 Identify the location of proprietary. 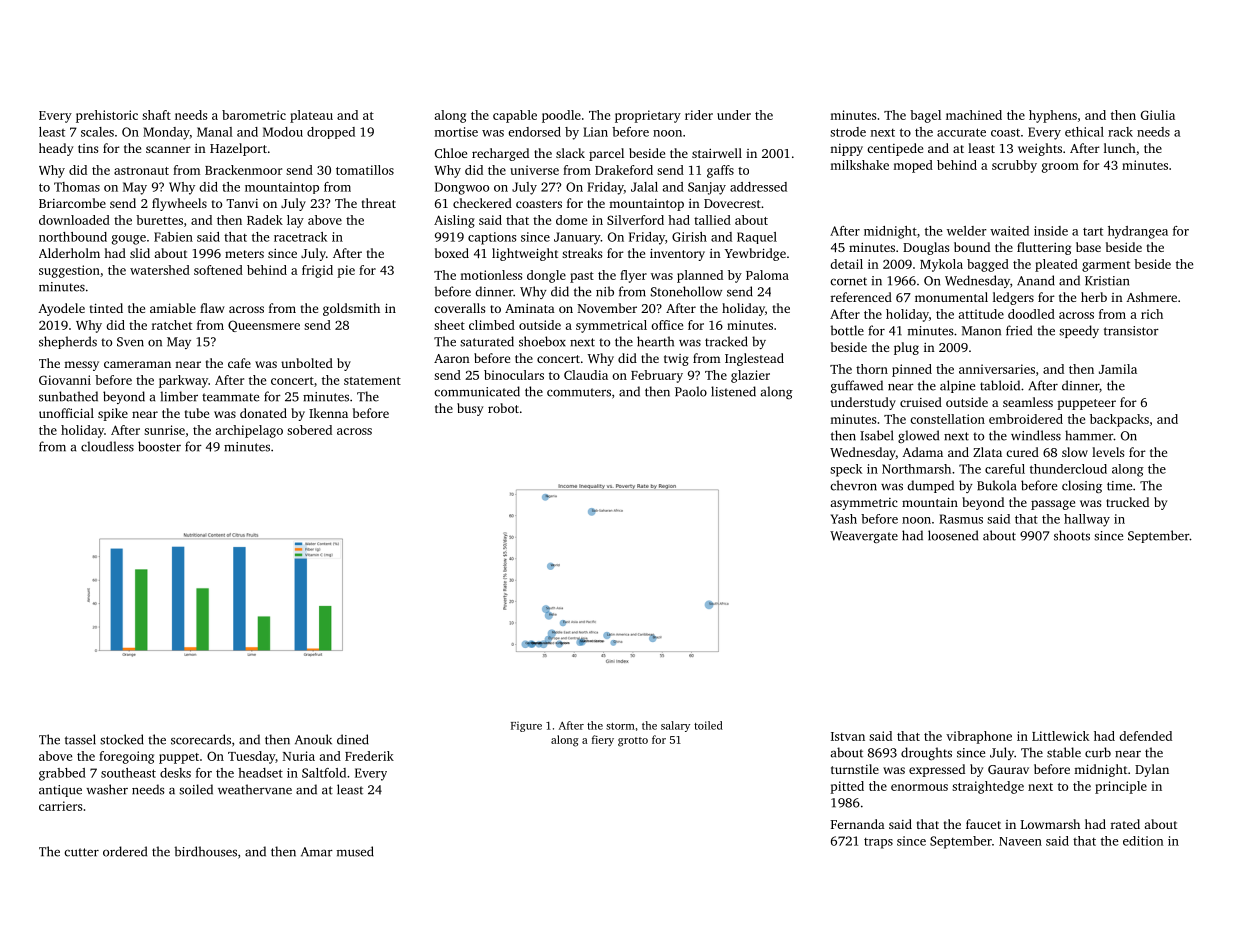
(648, 116).
